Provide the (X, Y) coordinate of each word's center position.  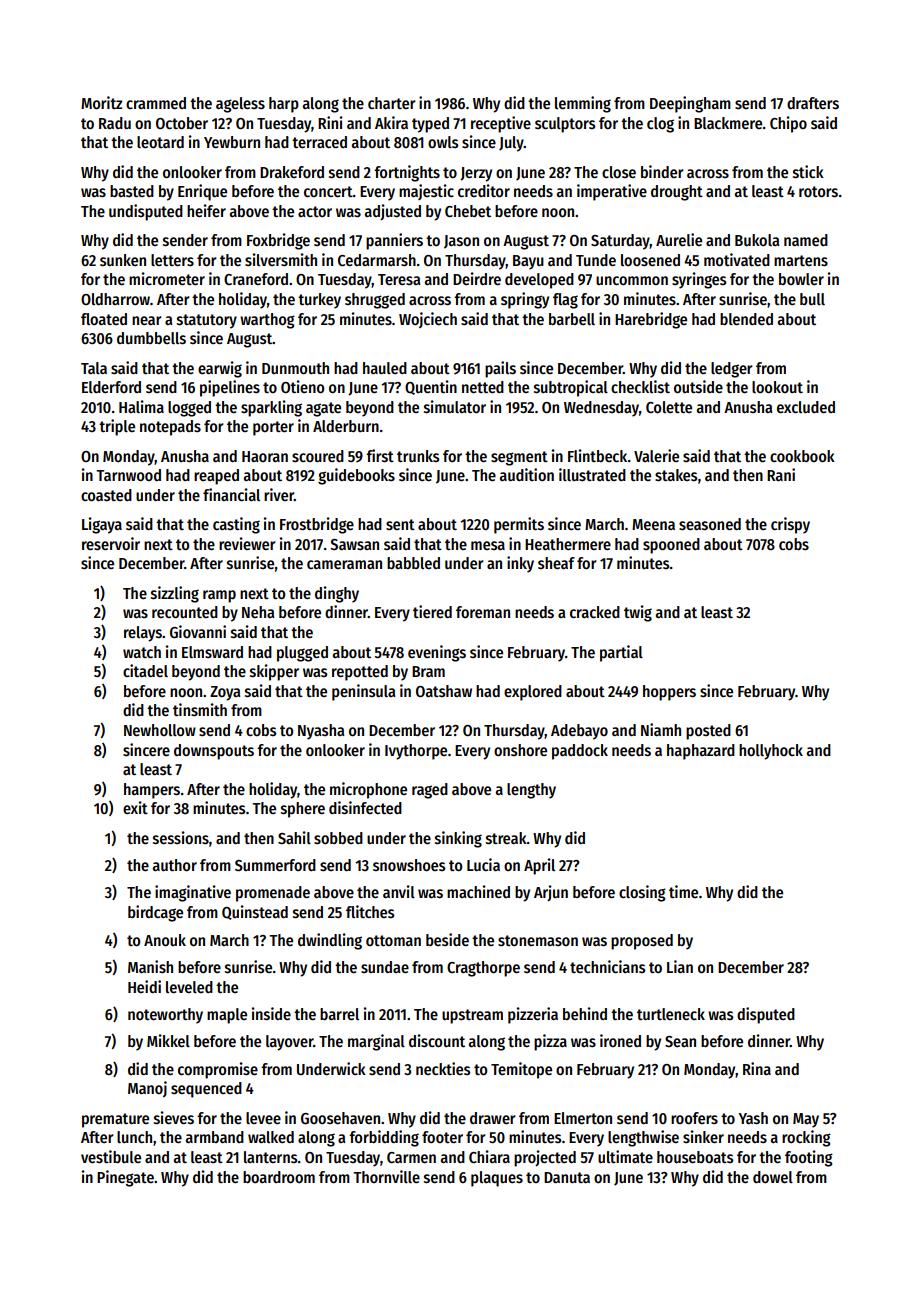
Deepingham (690, 104)
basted (132, 191)
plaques (497, 1179)
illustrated (592, 474)
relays (143, 634)
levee (263, 1118)
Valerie (656, 455)
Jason (461, 242)
